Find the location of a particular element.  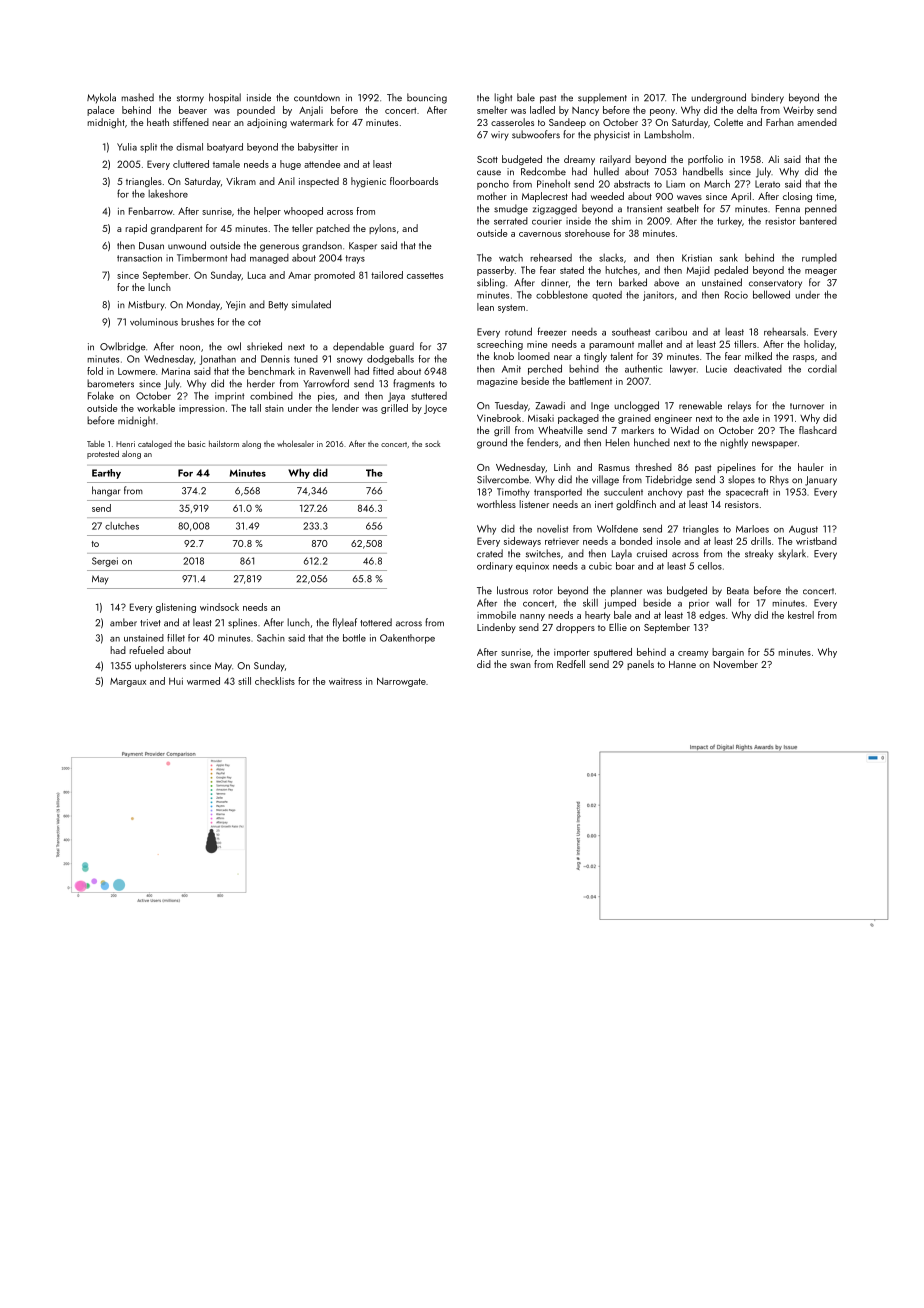

heath is located at coordinates (158, 122).
